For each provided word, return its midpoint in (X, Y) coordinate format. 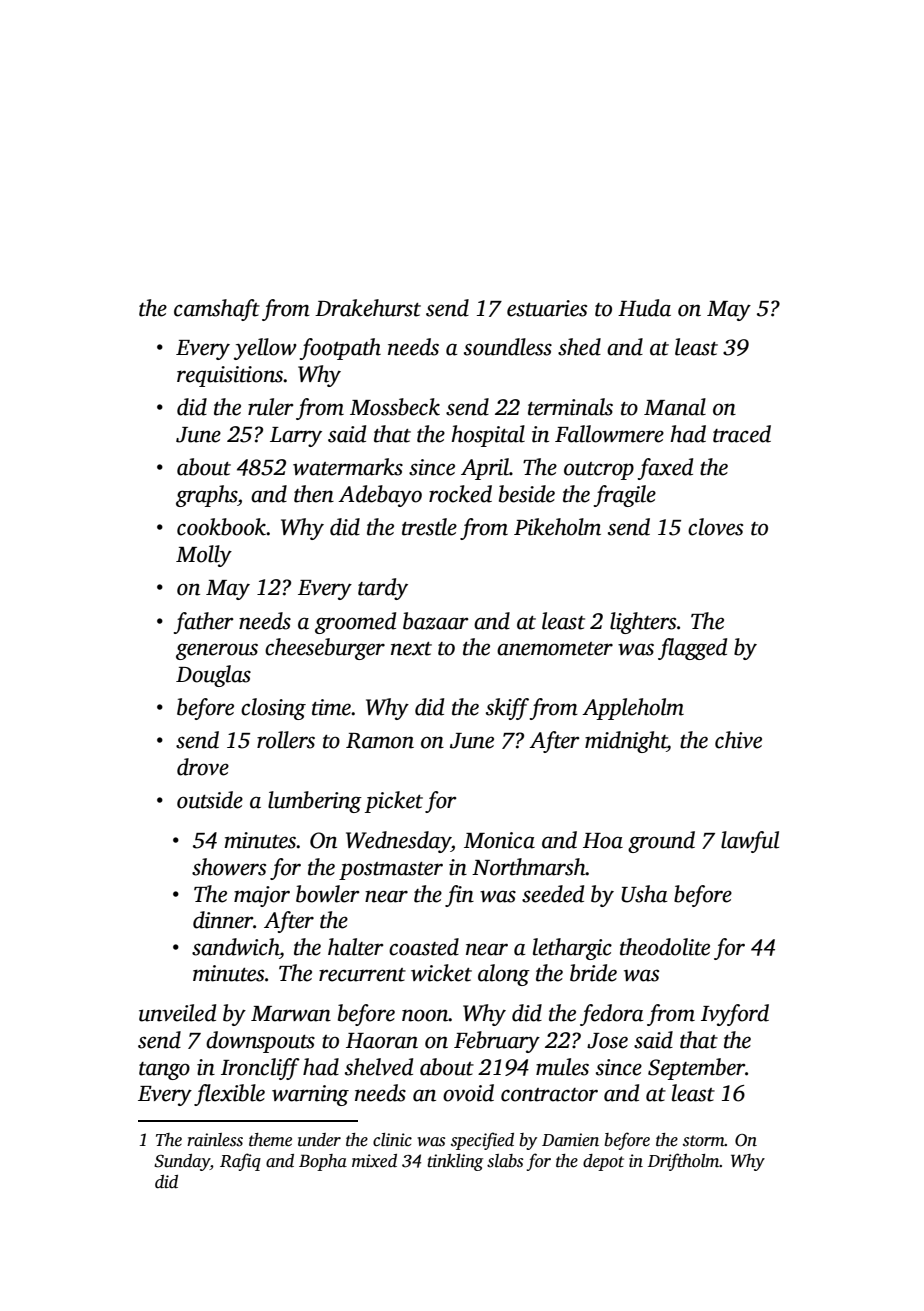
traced (742, 434)
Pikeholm (557, 527)
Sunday (182, 1162)
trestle (429, 527)
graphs (206, 496)
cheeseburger (325, 649)
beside (527, 494)
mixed (374, 1161)
